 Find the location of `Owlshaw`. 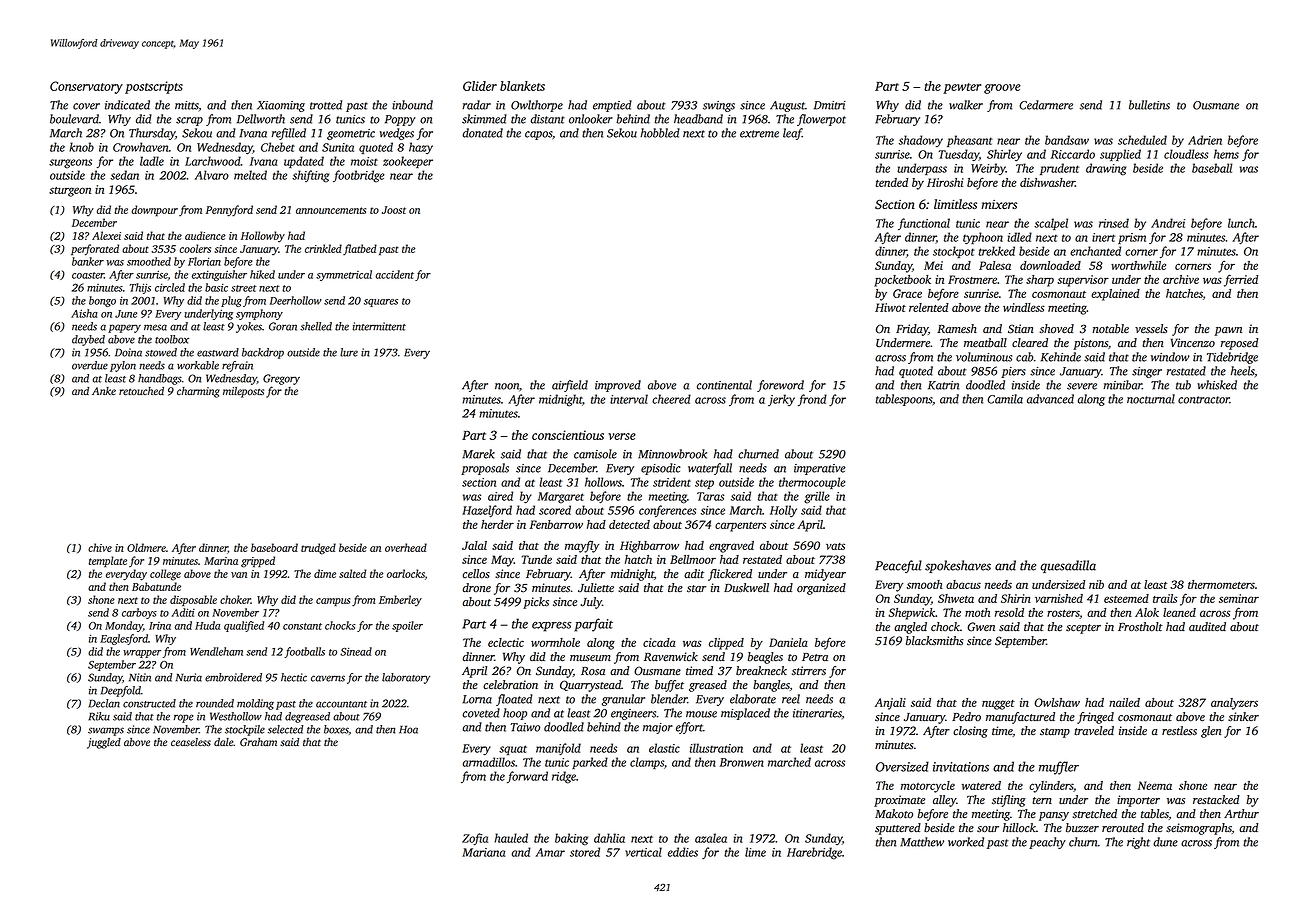

Owlshaw is located at coordinates (1057, 702).
